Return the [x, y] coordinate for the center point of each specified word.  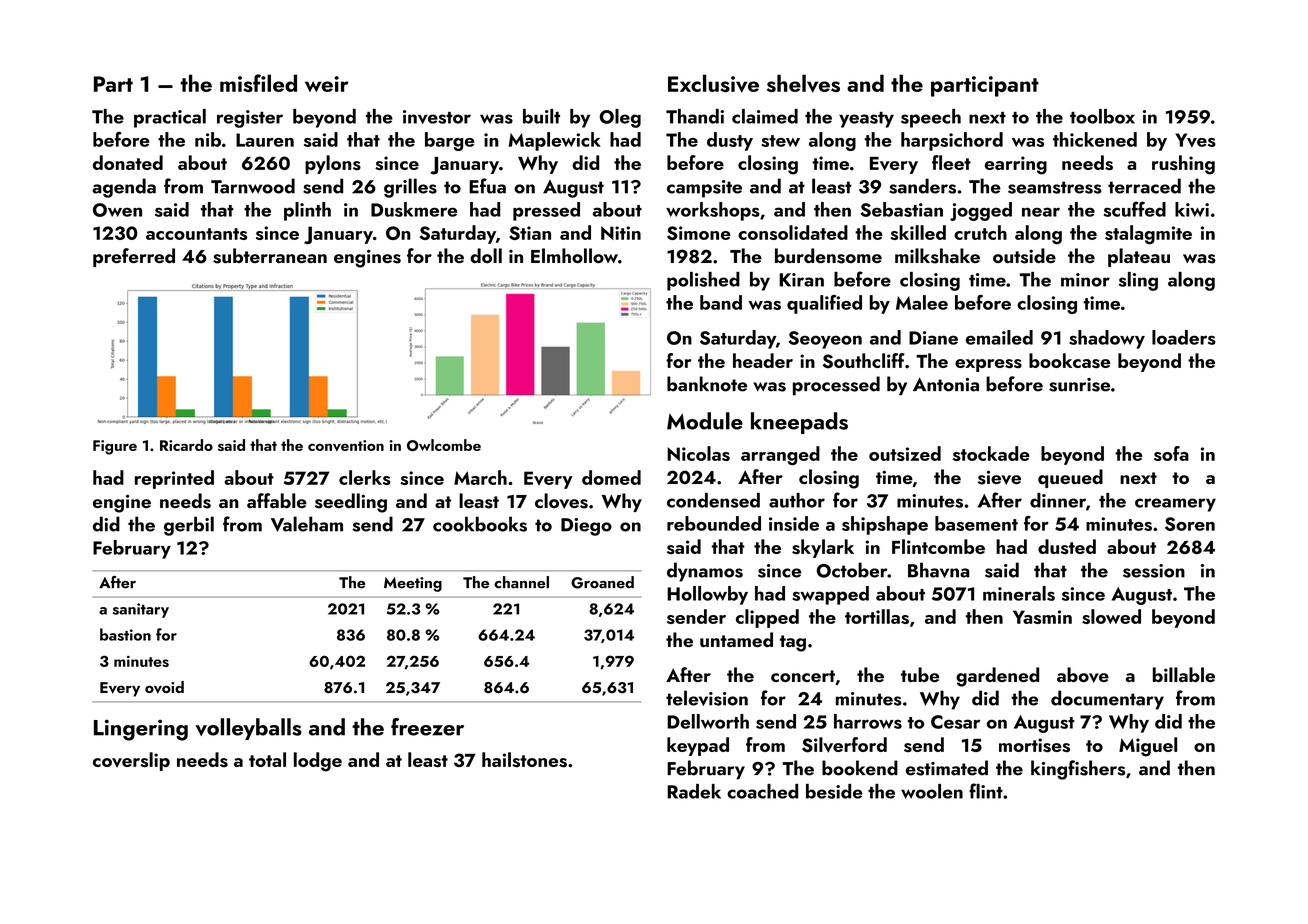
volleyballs [248, 729]
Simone [699, 233]
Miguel [1148, 747]
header [763, 360]
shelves [803, 83]
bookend [860, 768]
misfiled [258, 83]
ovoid [164, 687]
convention [346, 445]
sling [1138, 281]
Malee [922, 302]
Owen [117, 210]
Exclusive [713, 83]
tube [920, 674]
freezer [427, 727]
